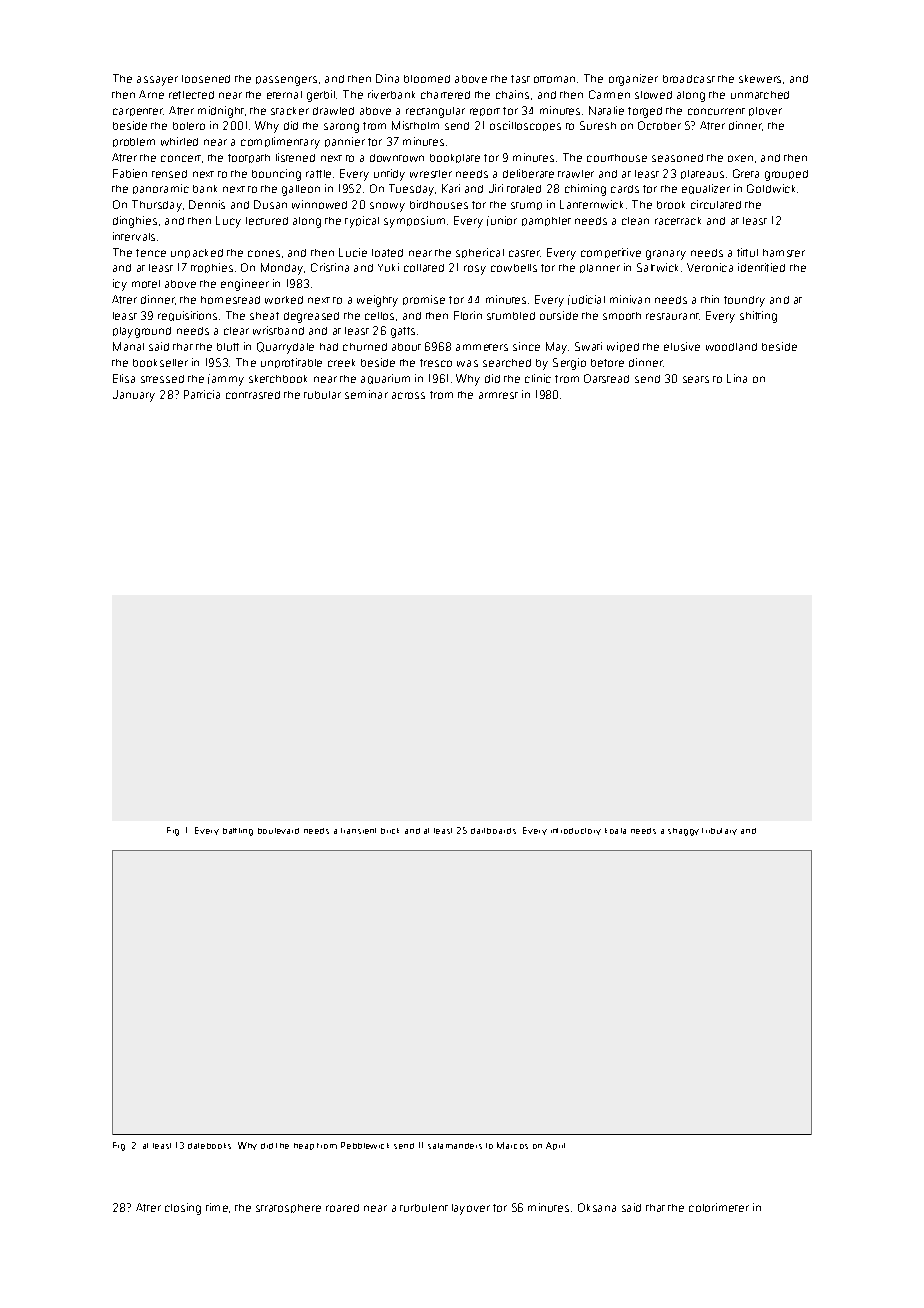 This screenshot has height=1308, width=924. What do you see at coordinates (209, 1146) in the screenshot?
I see `datebooks` at bounding box center [209, 1146].
